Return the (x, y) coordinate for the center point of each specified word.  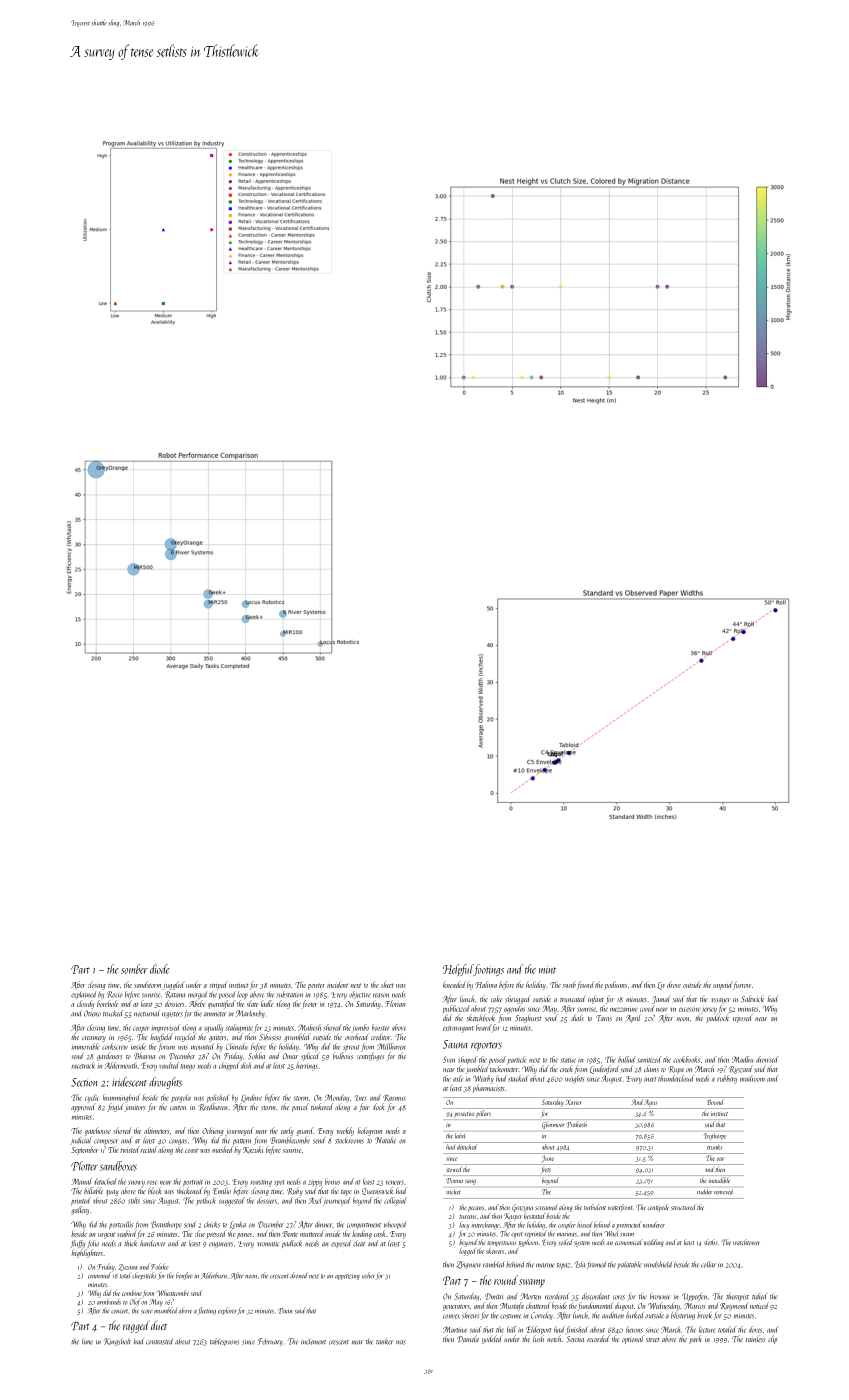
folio (93, 1243)
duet (159, 1325)
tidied (759, 1296)
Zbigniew (469, 1265)
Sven (449, 1059)
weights (574, 1079)
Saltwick (752, 999)
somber (134, 969)
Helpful (458, 970)
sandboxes (118, 1166)
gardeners (109, 1057)
